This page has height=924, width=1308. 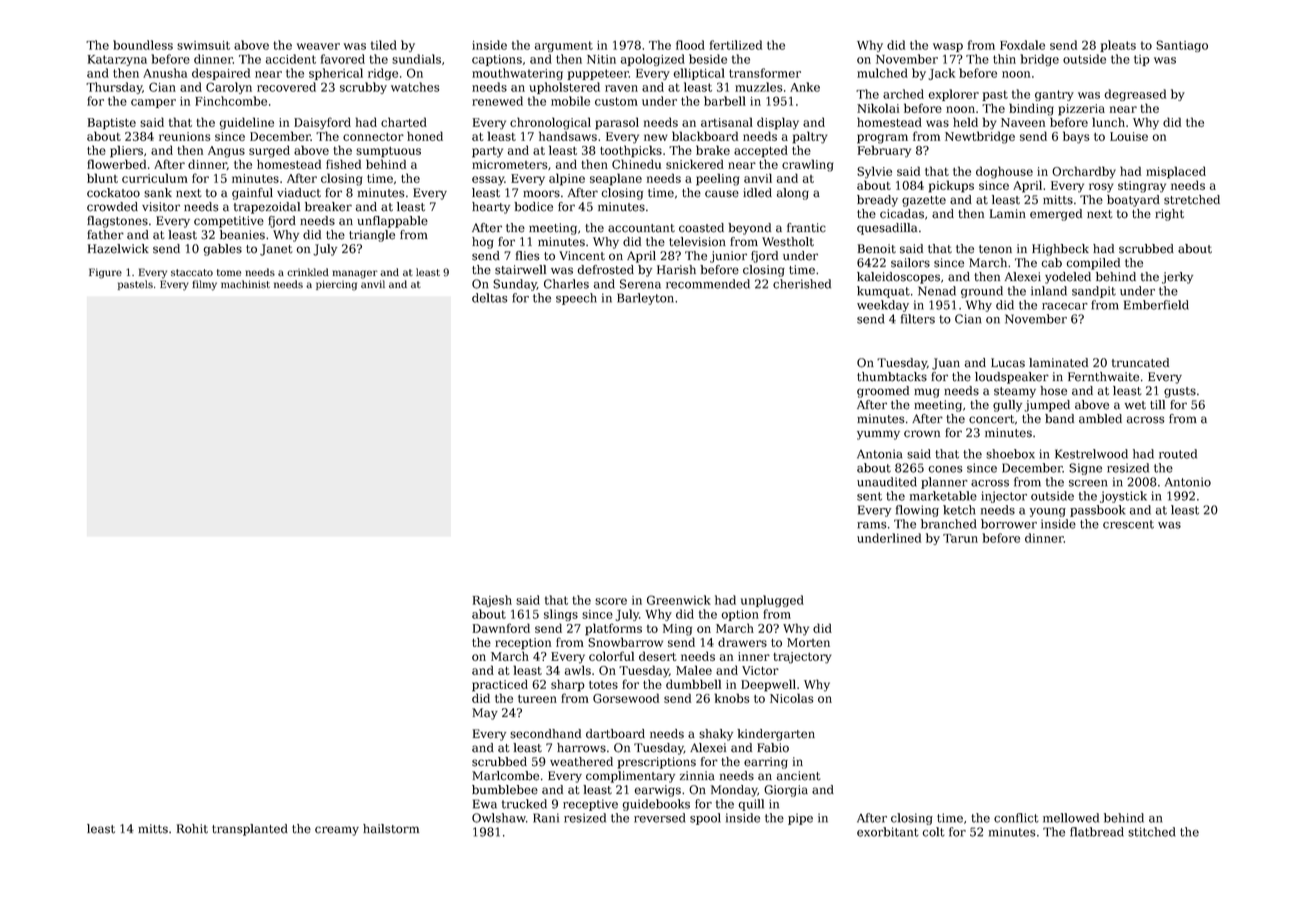 What do you see at coordinates (786, 791) in the page?
I see `Giorgia` at bounding box center [786, 791].
